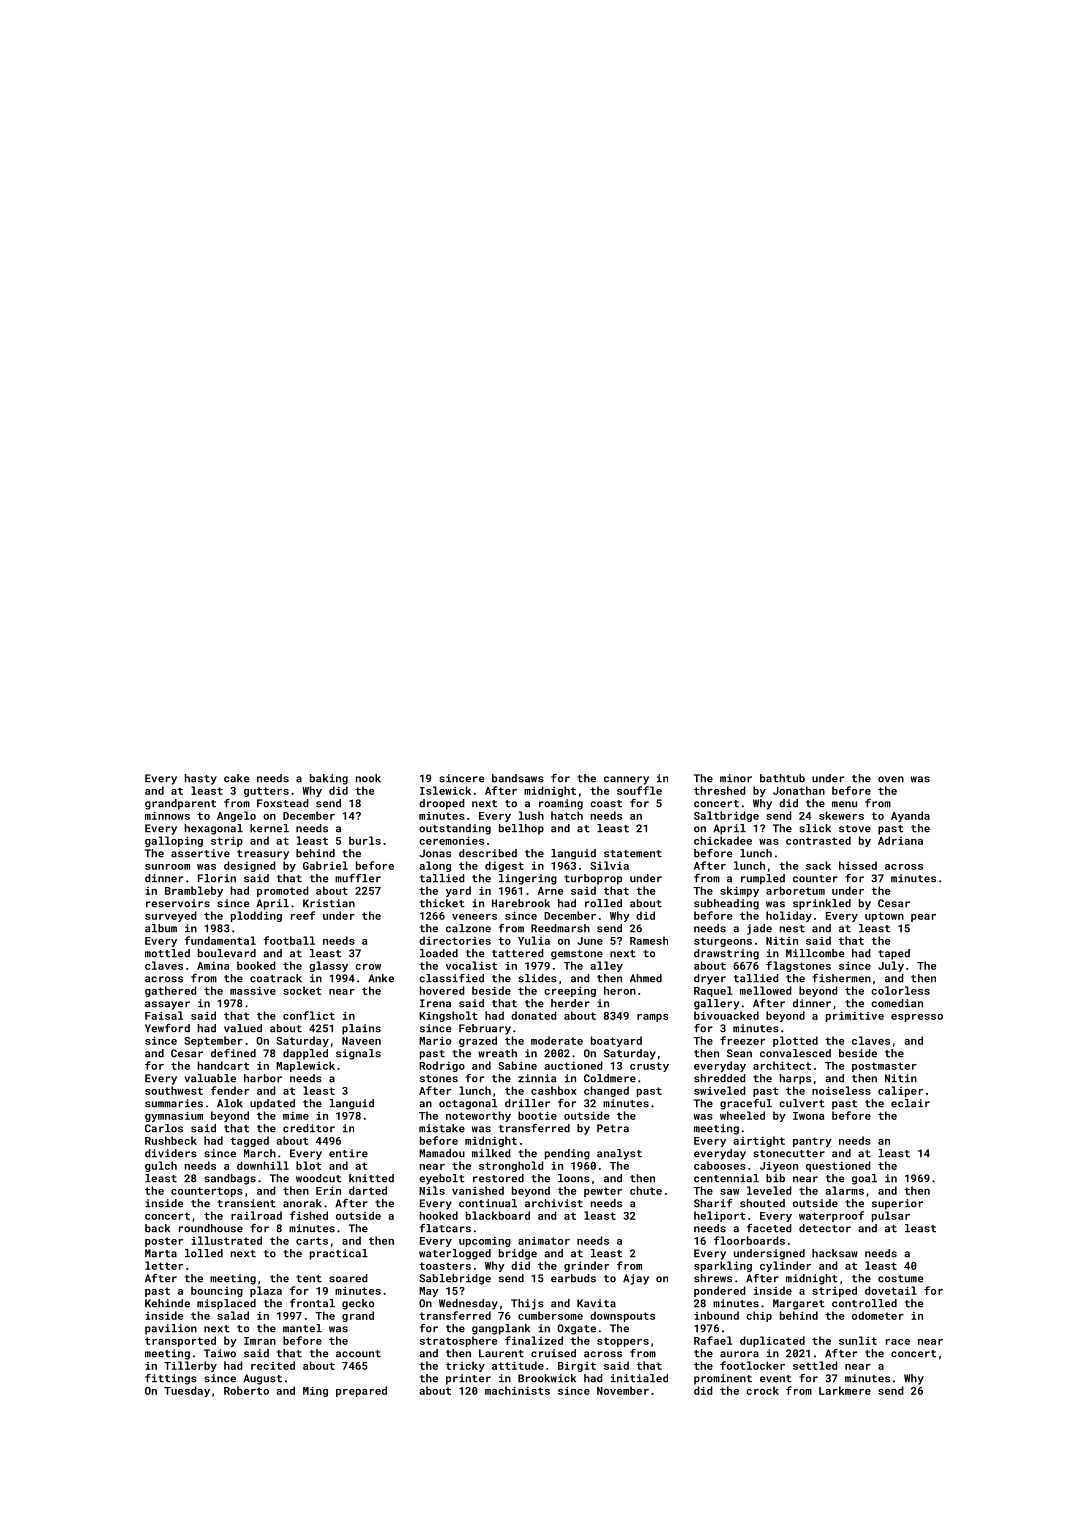 This image has width=1088, height=1539. What do you see at coordinates (551, 891) in the image?
I see `Arne` at bounding box center [551, 891].
